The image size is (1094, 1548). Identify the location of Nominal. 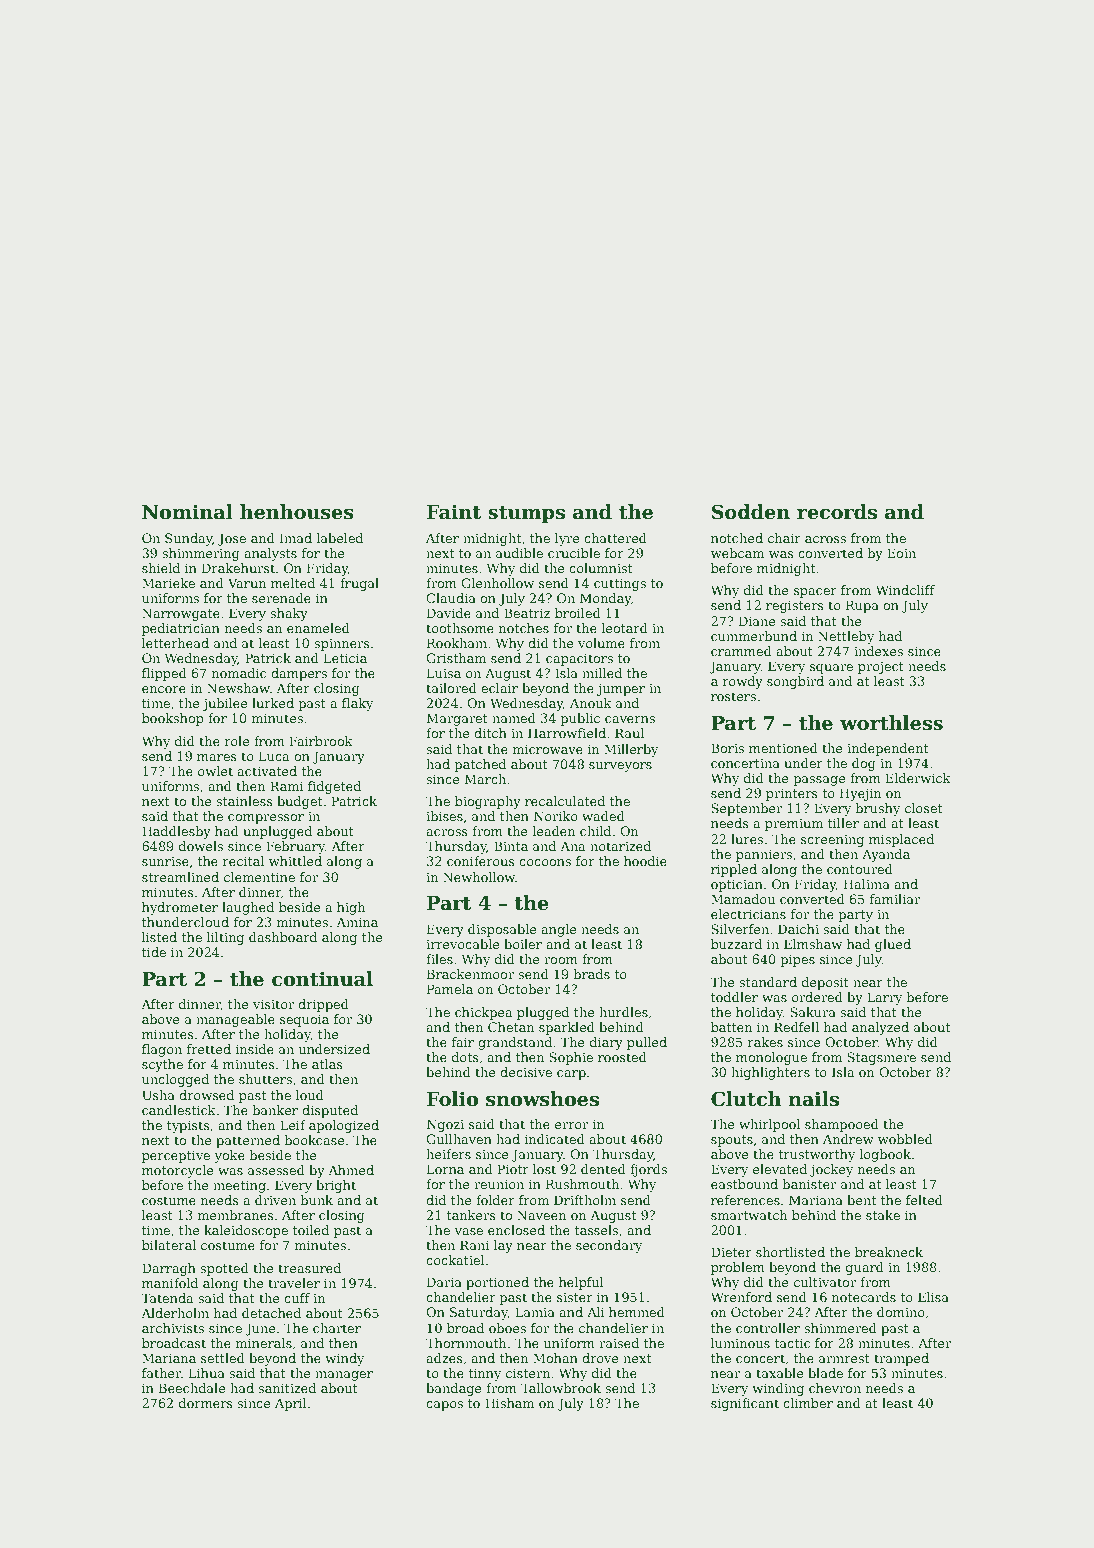
(187, 512).
